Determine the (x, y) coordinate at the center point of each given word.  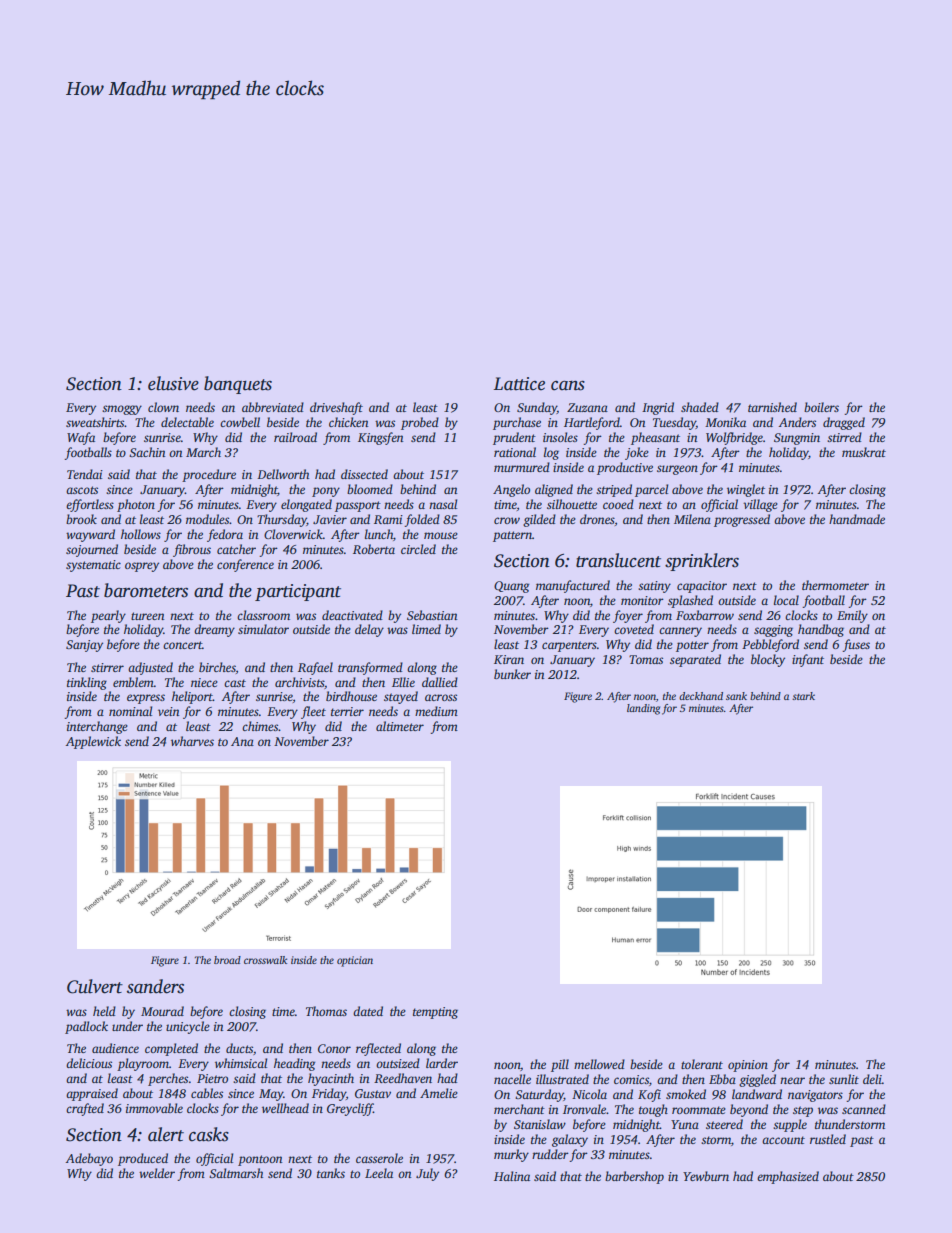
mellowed (599, 1064)
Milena (692, 519)
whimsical (241, 1063)
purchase (517, 423)
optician (355, 961)
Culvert (95, 986)
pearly (108, 616)
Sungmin (797, 439)
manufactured (573, 586)
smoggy (122, 410)
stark (803, 696)
